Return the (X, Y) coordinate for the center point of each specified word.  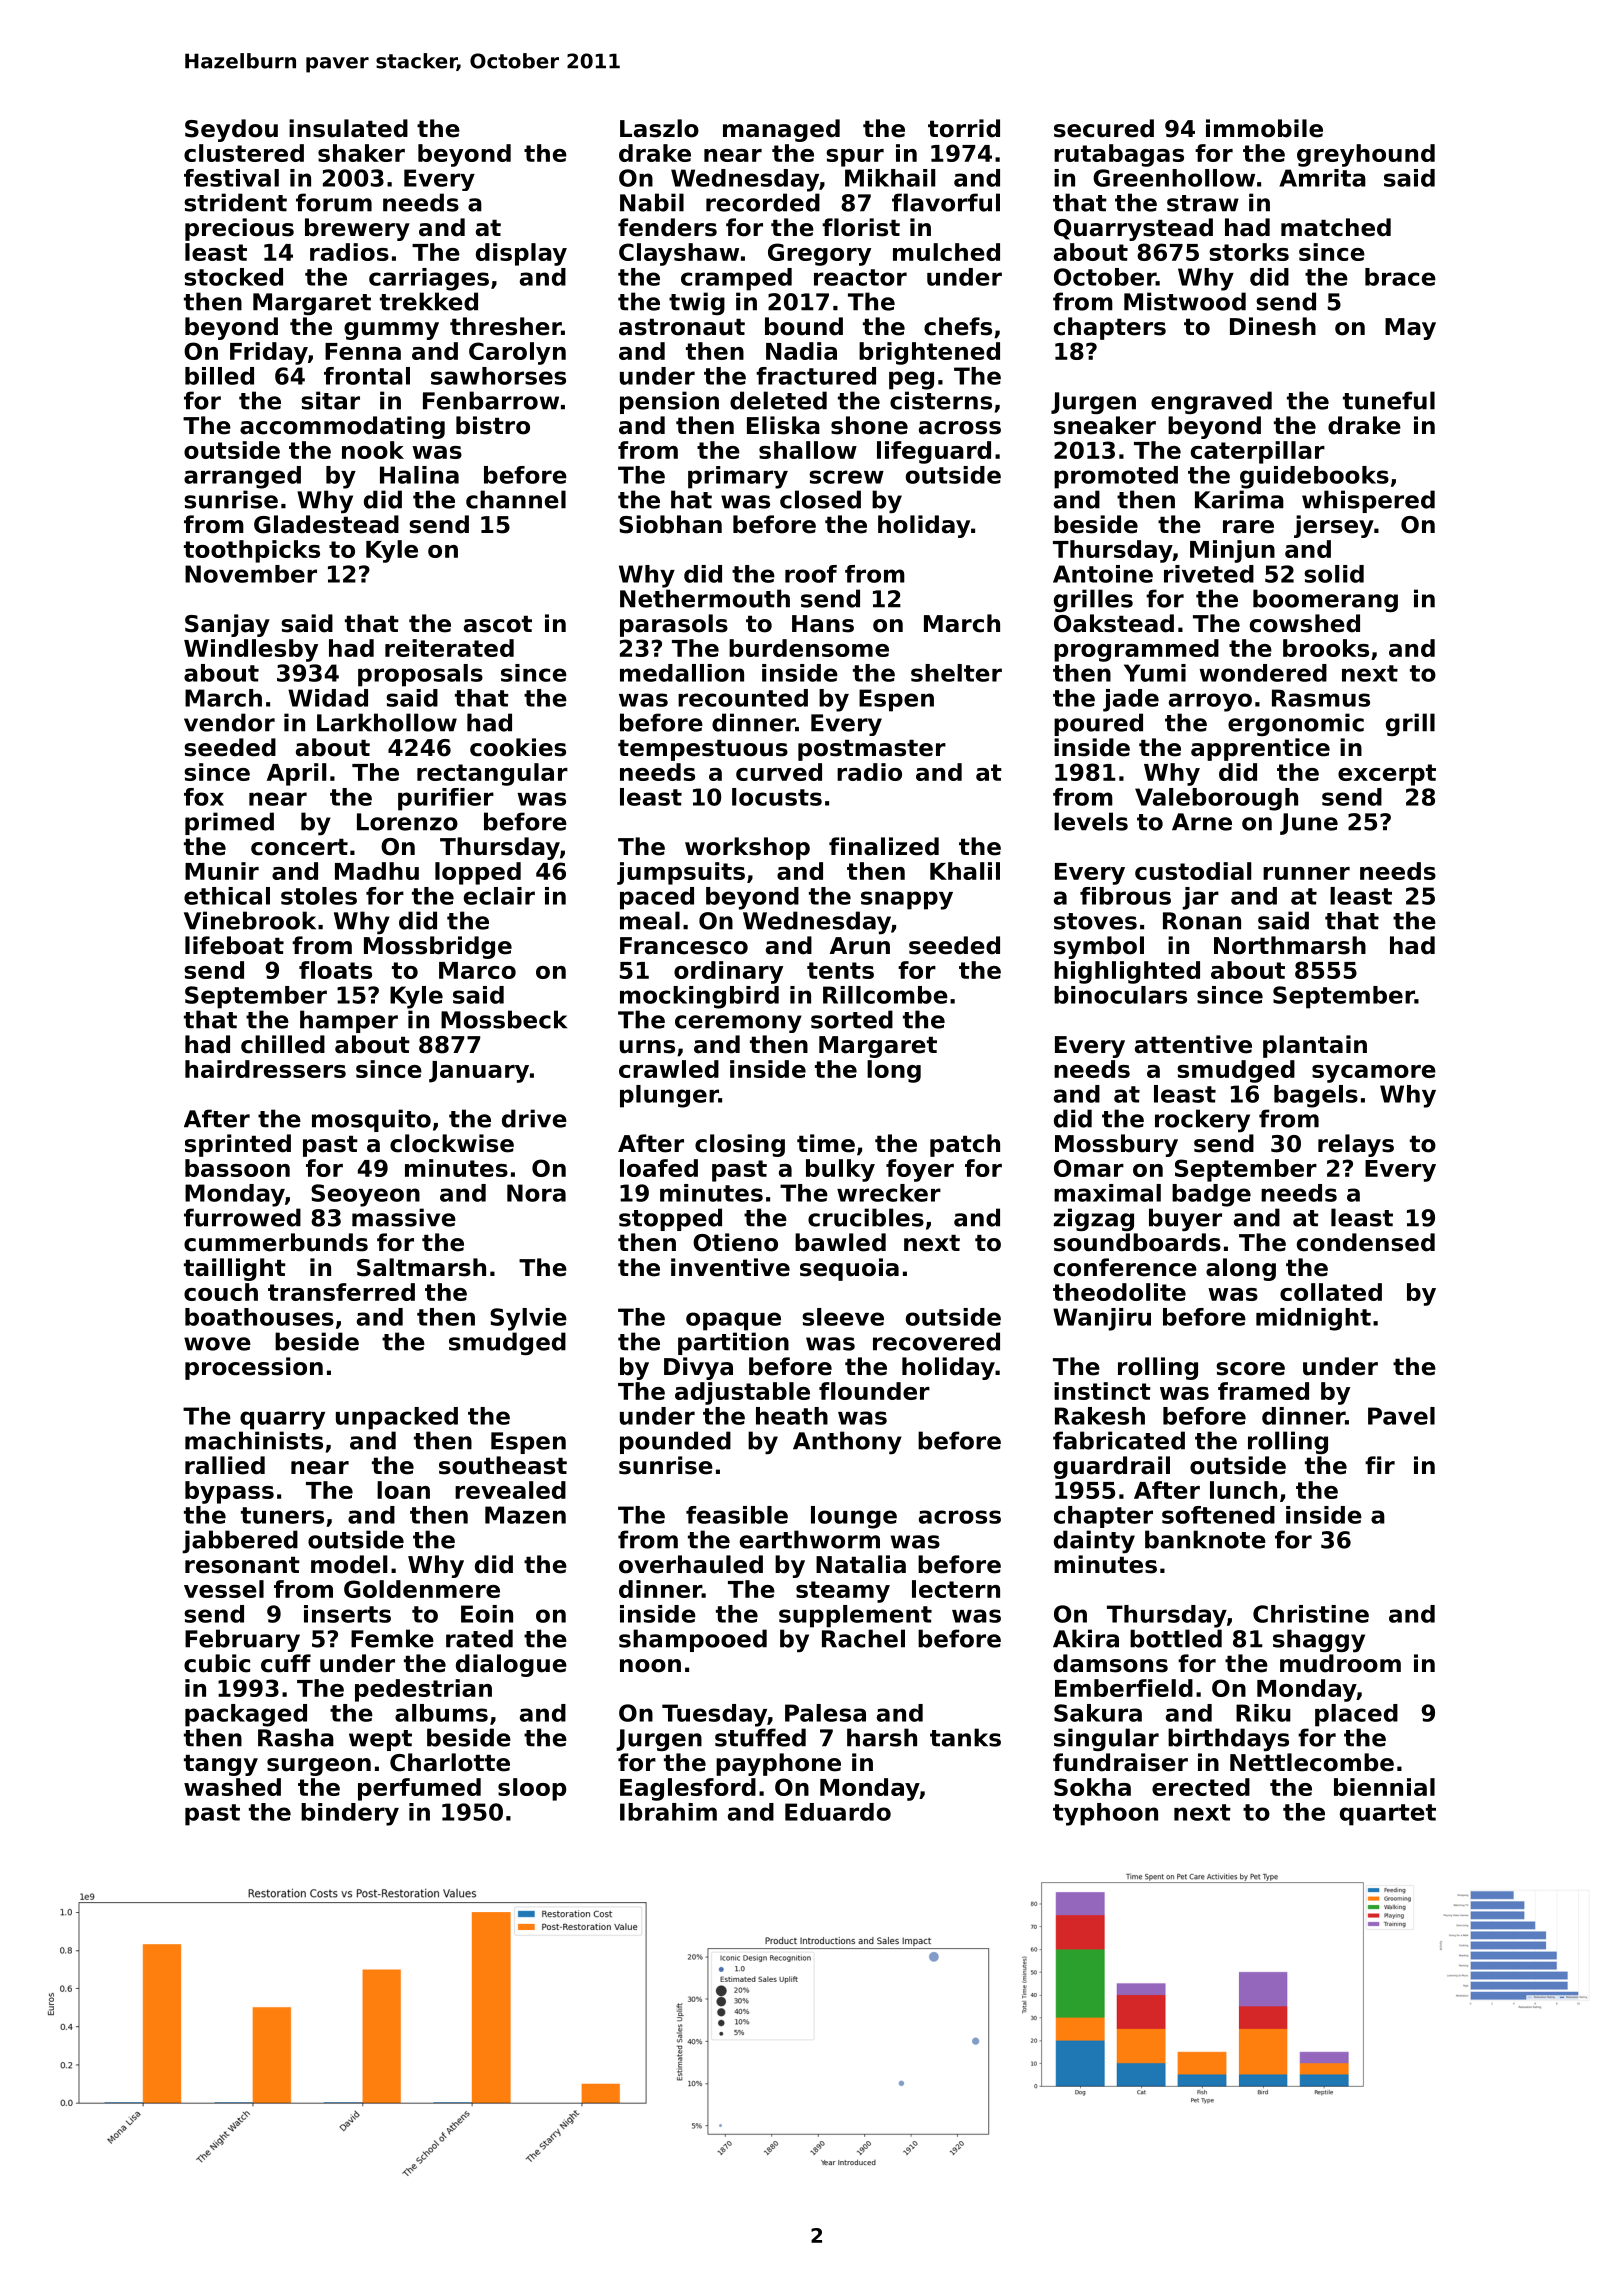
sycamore (1374, 1074)
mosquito (371, 1120)
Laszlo (659, 128)
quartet (1388, 1815)
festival (231, 178)
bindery (350, 1814)
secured (1104, 128)
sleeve (843, 1317)
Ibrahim (668, 1812)
